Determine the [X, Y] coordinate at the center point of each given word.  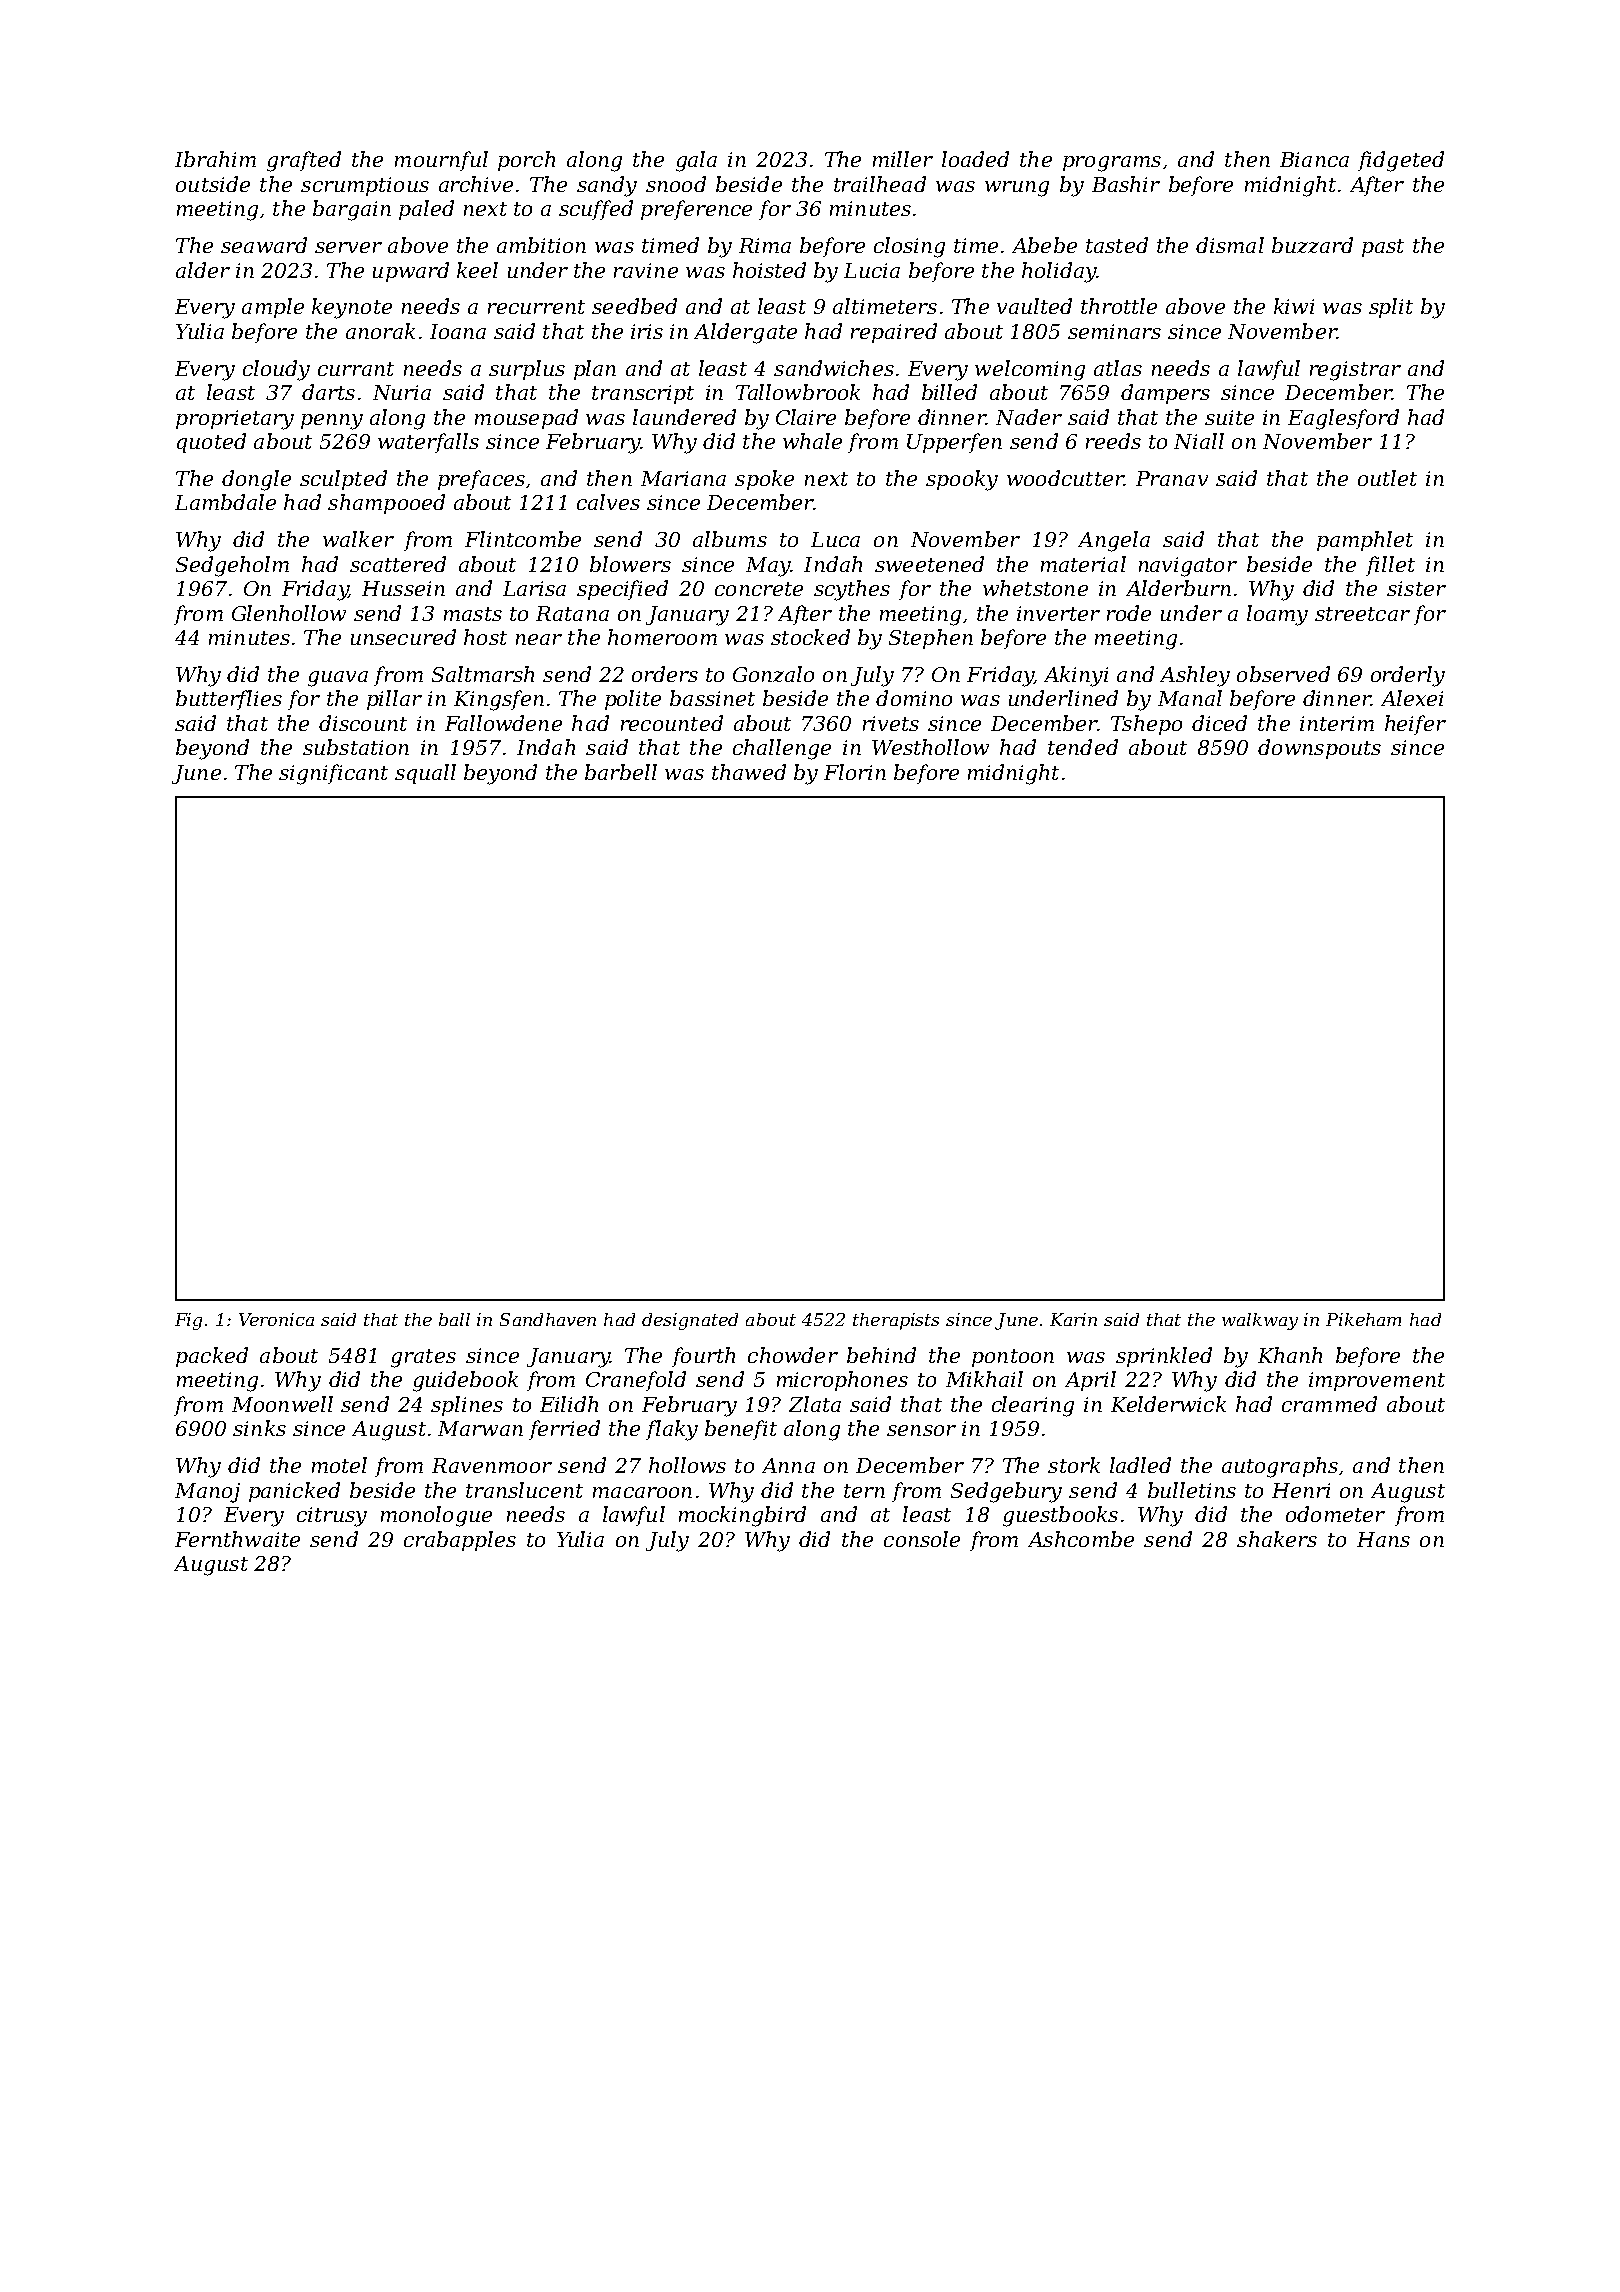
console [922, 1539]
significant [333, 774]
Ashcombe [1081, 1539]
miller [903, 159]
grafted [304, 161]
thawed [749, 772]
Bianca [1314, 159]
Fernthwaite [237, 1539]
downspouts [1319, 749]
